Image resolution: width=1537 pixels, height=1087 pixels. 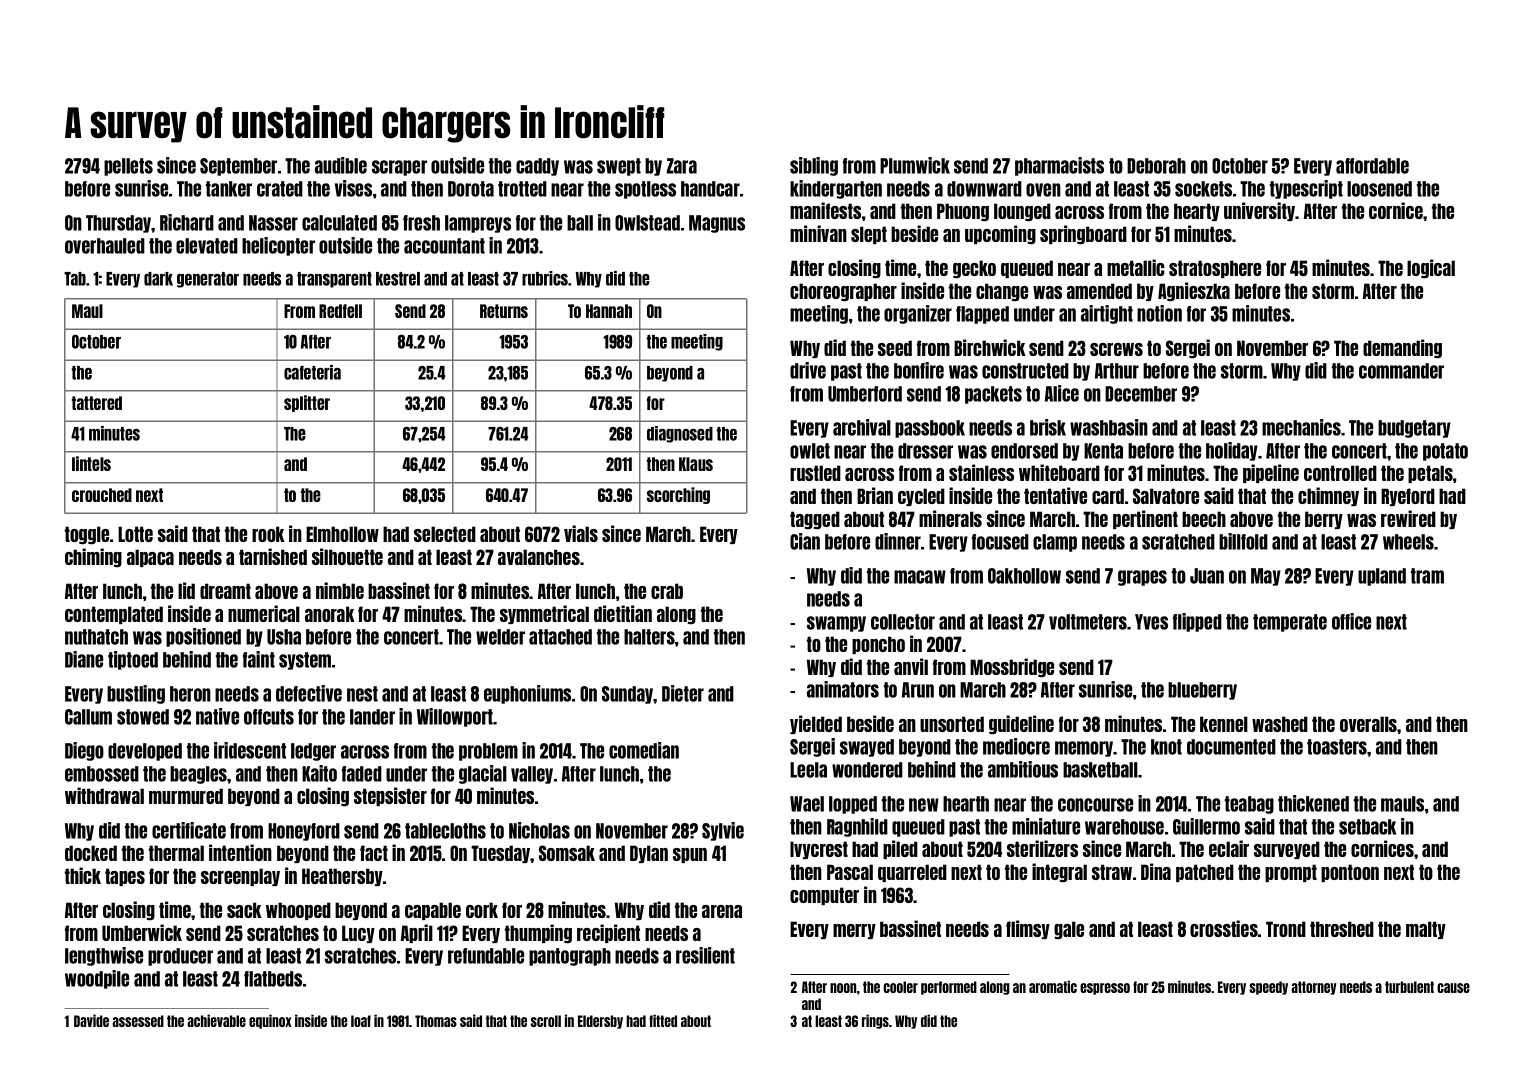 I want to click on elevated, so click(x=207, y=246).
